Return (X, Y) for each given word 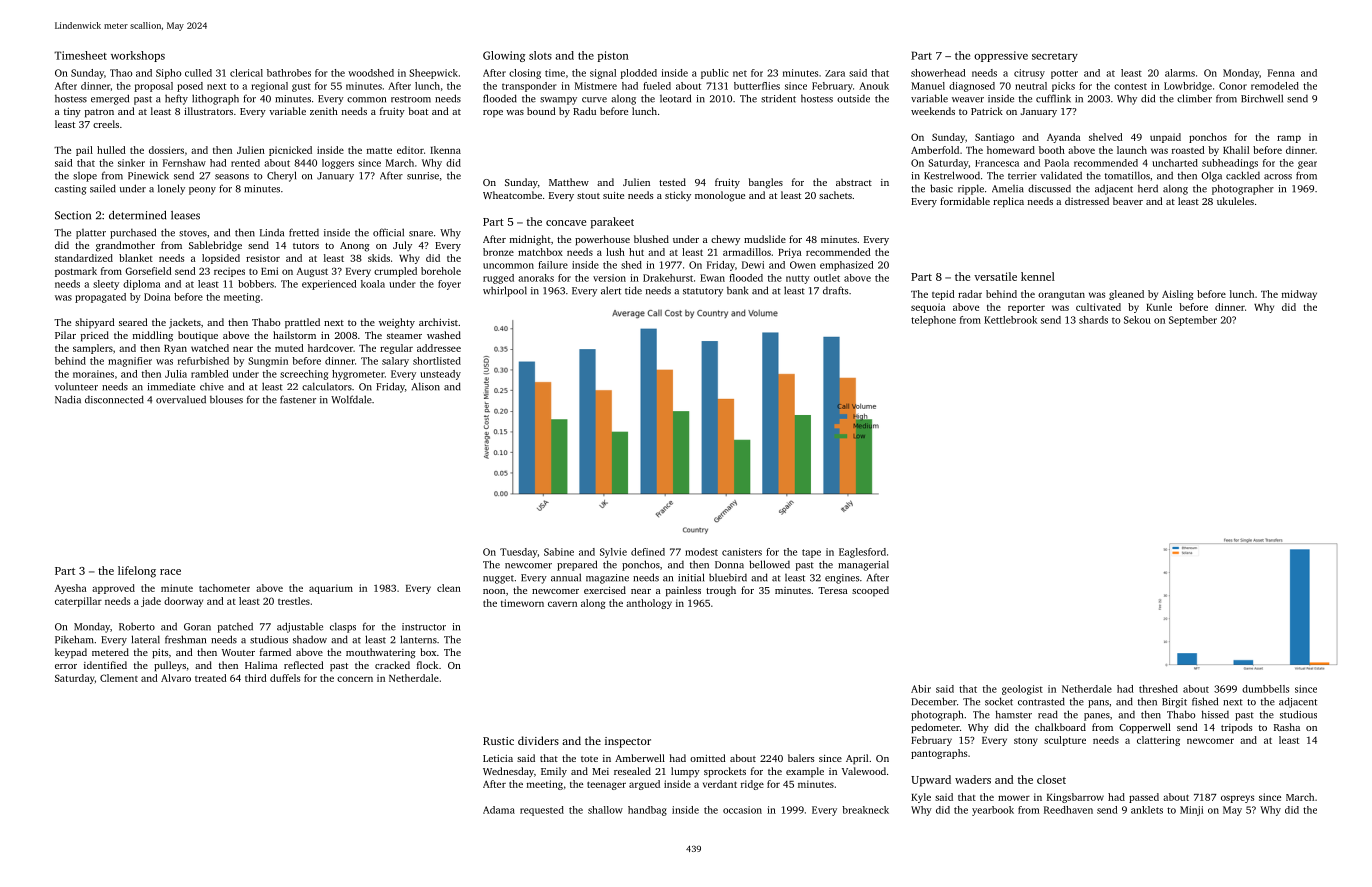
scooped (870, 591)
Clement (119, 678)
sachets (835, 195)
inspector (628, 742)
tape (811, 553)
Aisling (1177, 295)
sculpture (1065, 741)
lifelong (137, 572)
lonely (171, 189)
